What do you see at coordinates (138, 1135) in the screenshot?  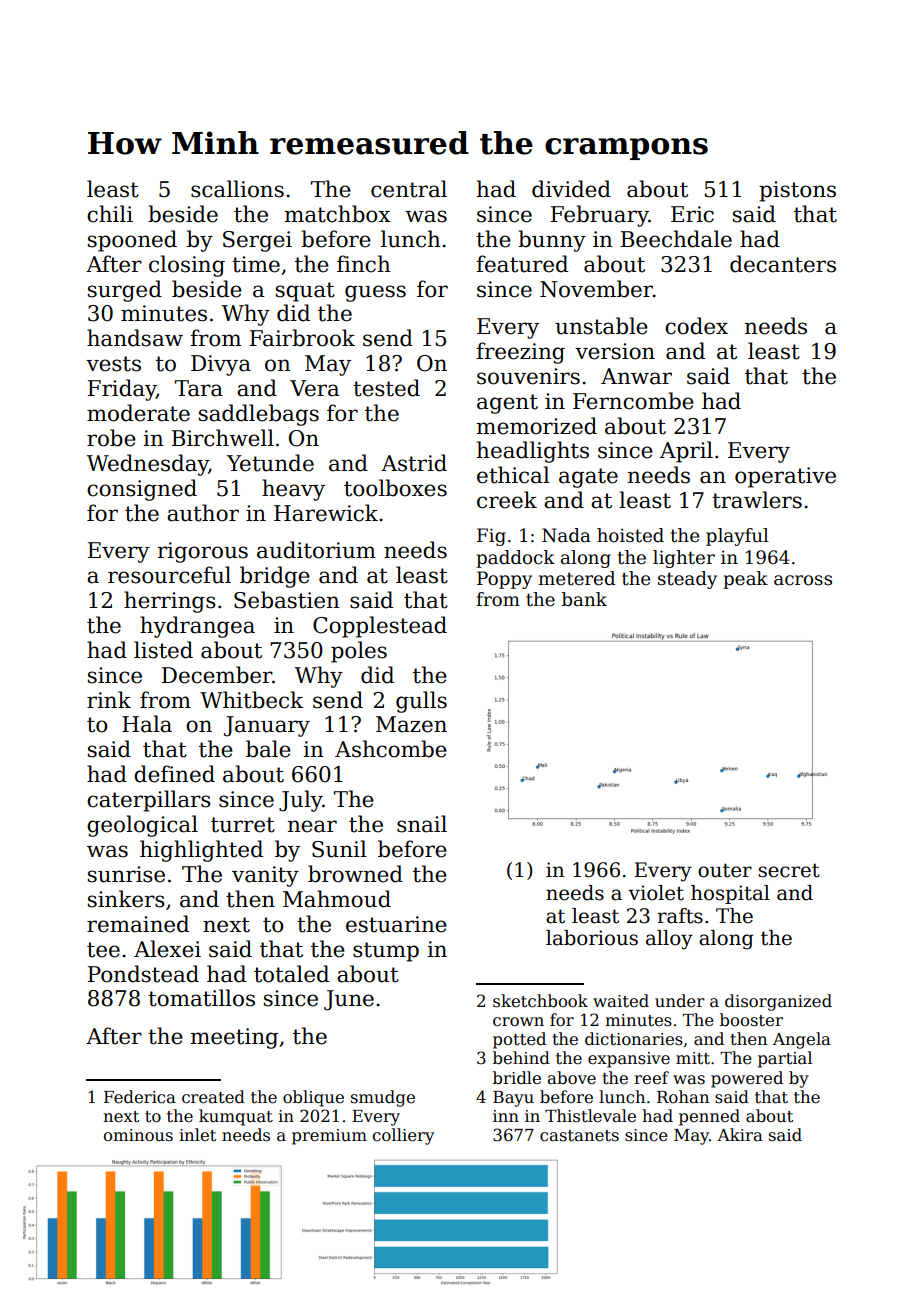 I see `ominous` at bounding box center [138, 1135].
